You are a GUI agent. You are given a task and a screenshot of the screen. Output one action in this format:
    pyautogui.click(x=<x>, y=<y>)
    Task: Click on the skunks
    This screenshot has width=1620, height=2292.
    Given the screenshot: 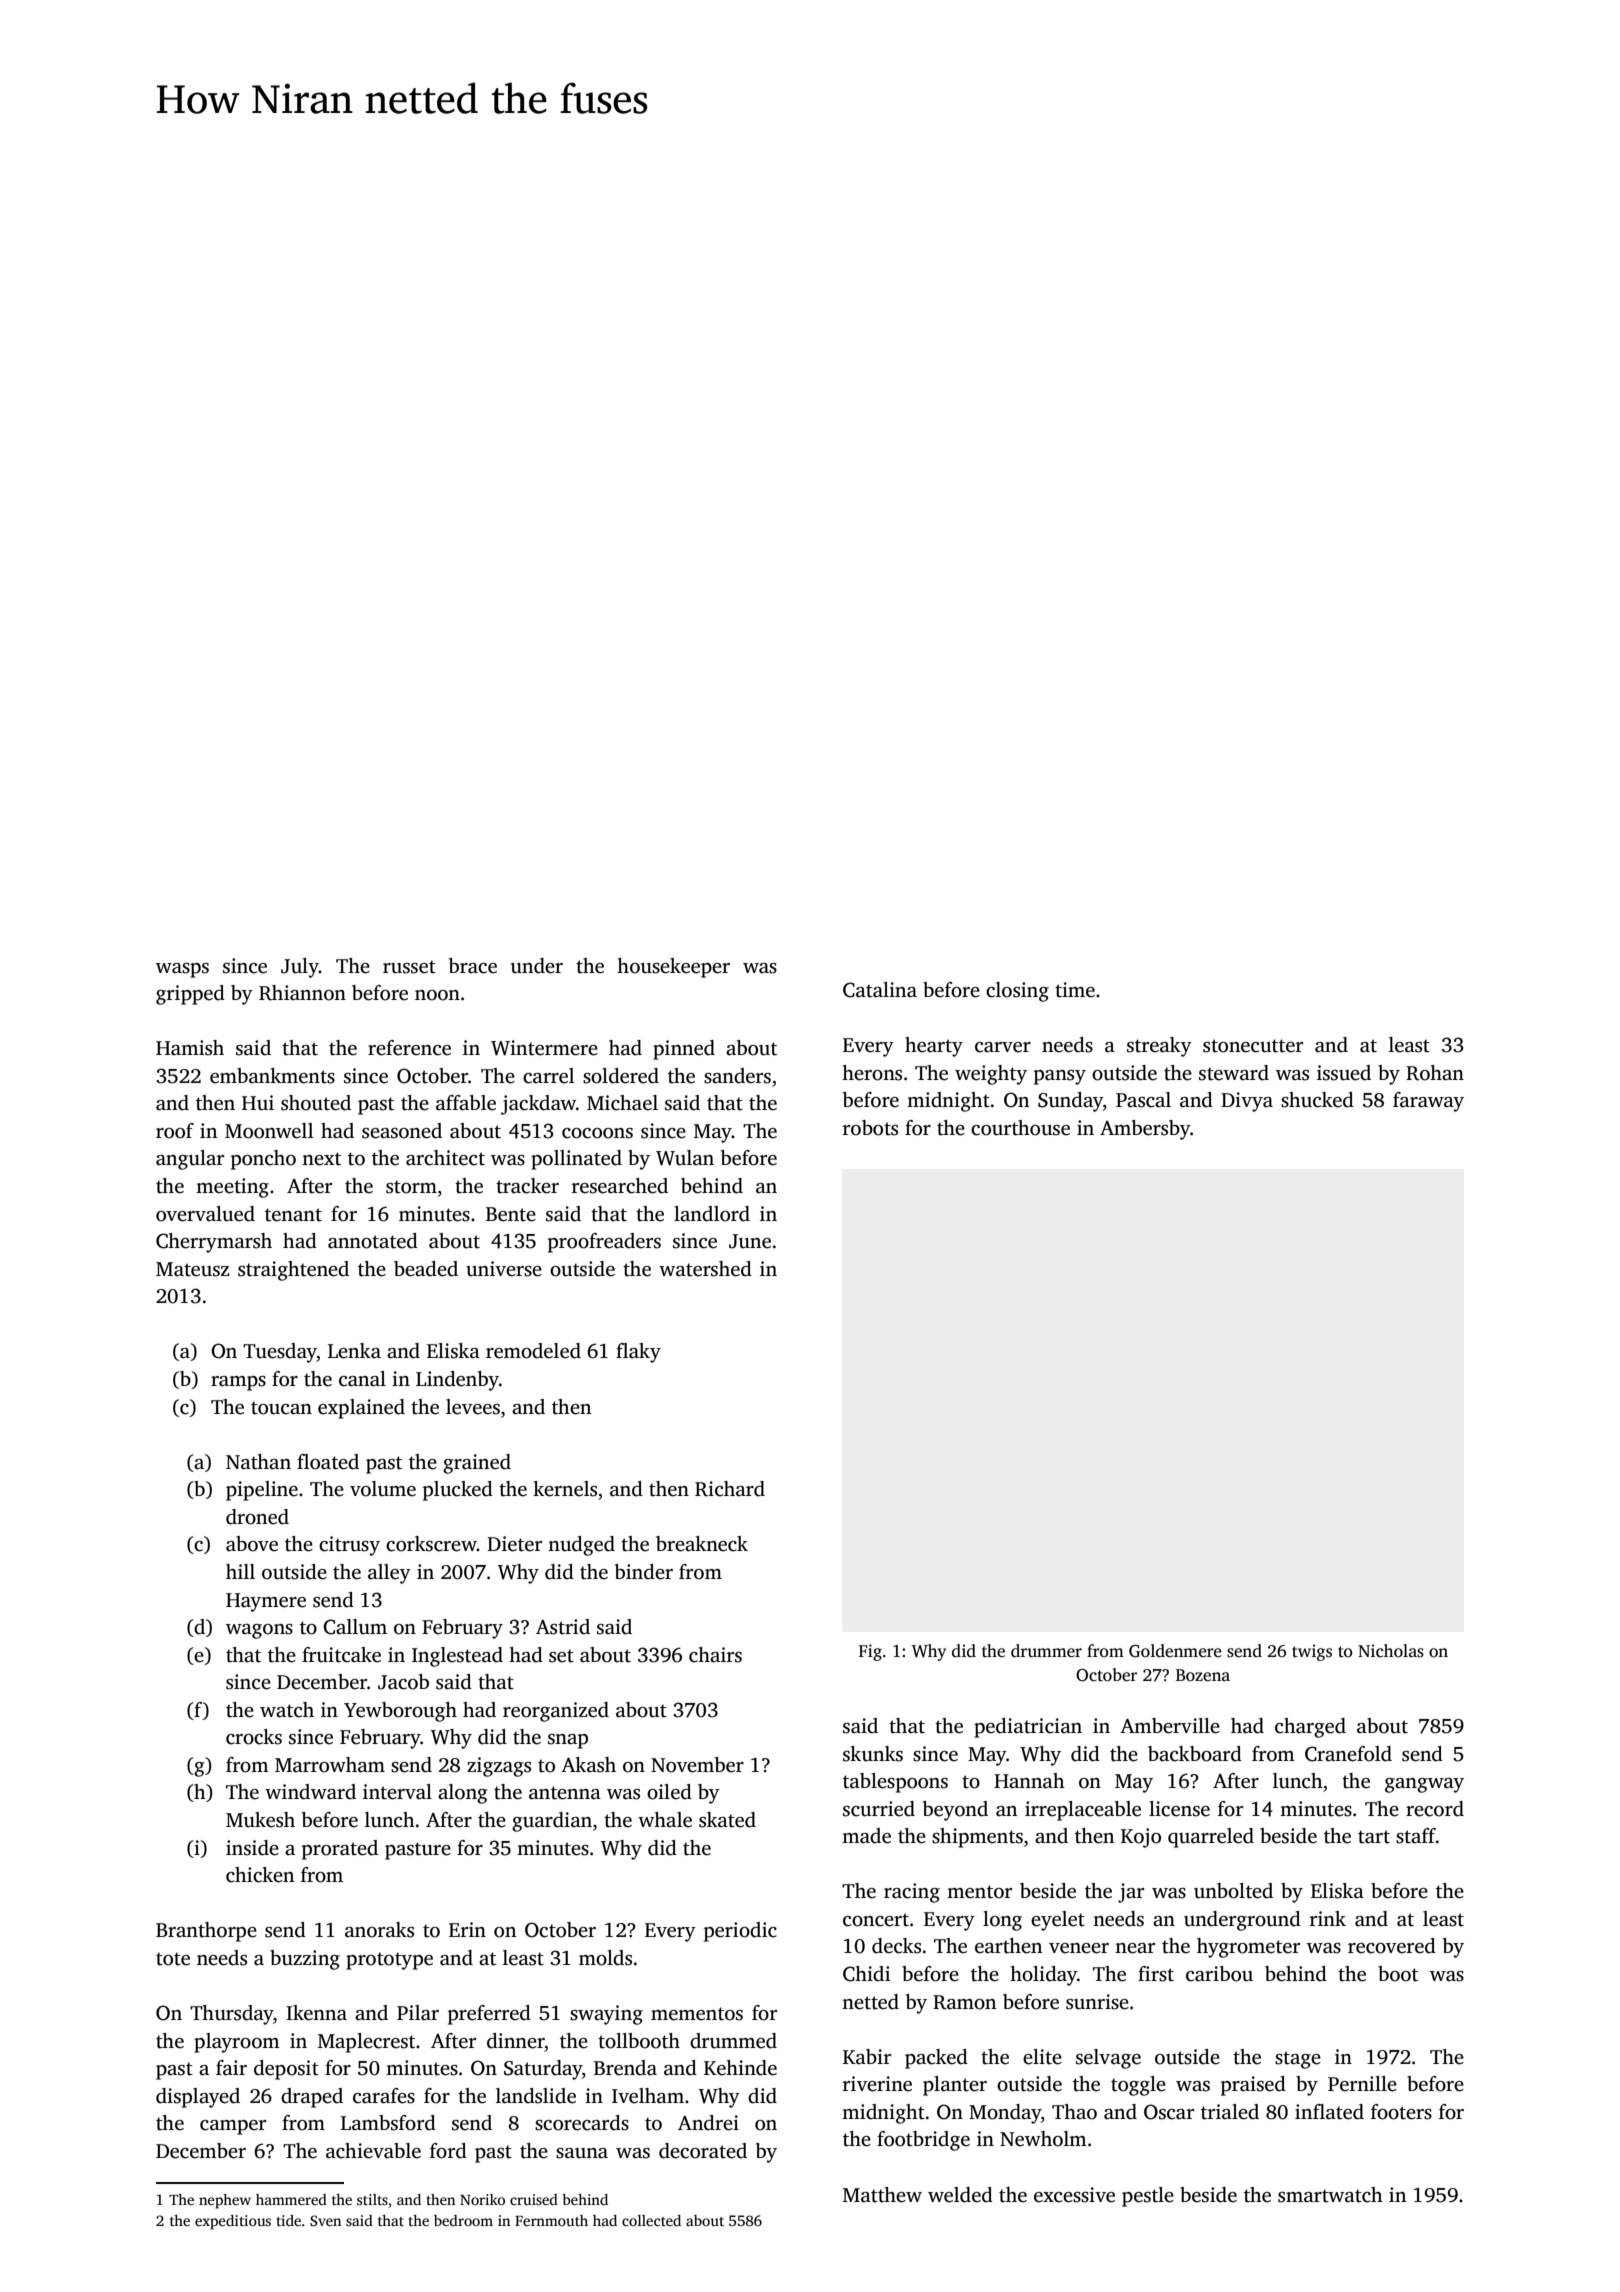 What is the action you would take?
    pyautogui.click(x=873, y=1754)
